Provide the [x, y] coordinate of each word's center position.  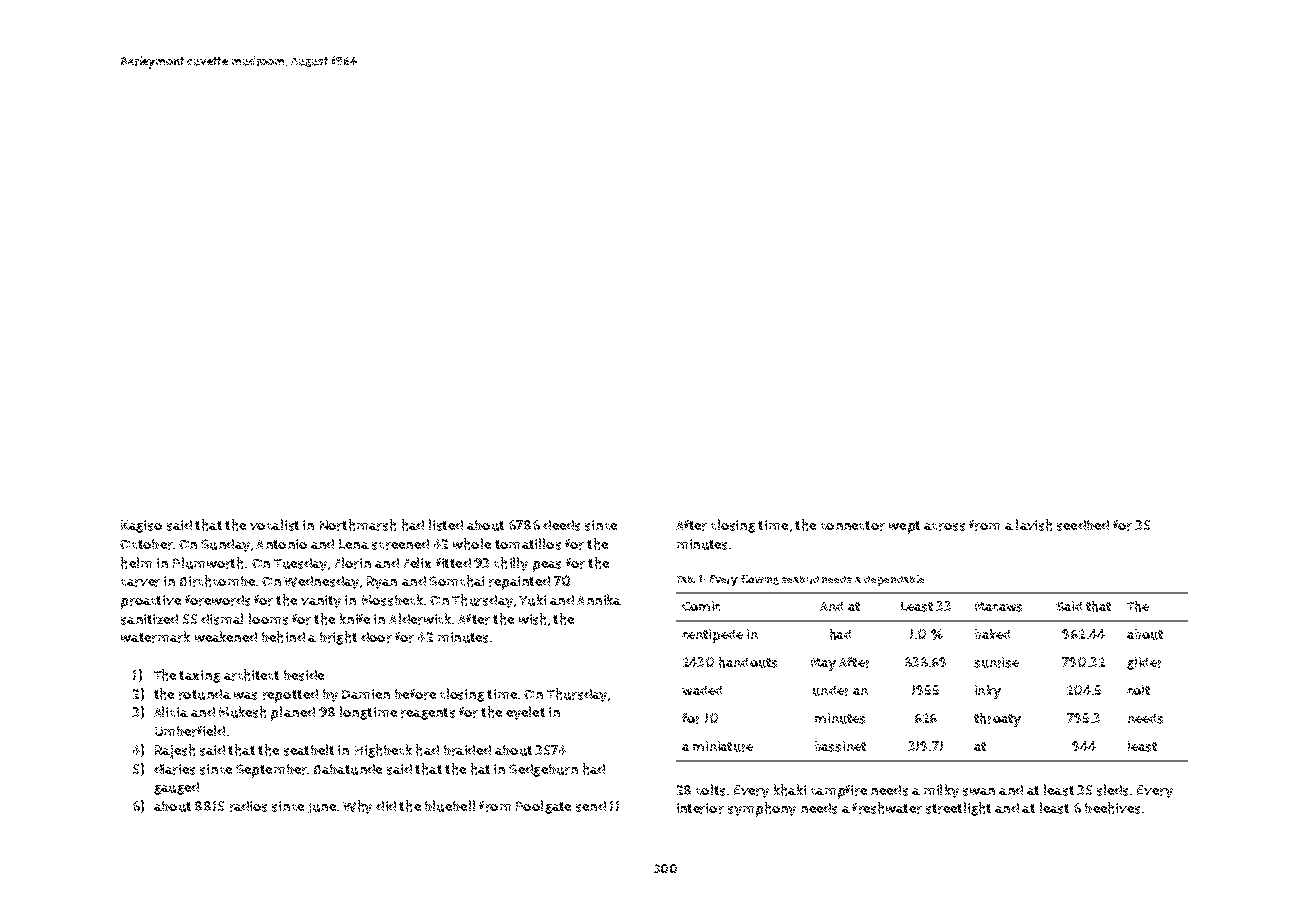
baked [992, 634]
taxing [199, 676]
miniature [723, 746]
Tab [685, 579]
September [271, 771]
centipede [712, 636]
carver [140, 583]
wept [904, 527]
